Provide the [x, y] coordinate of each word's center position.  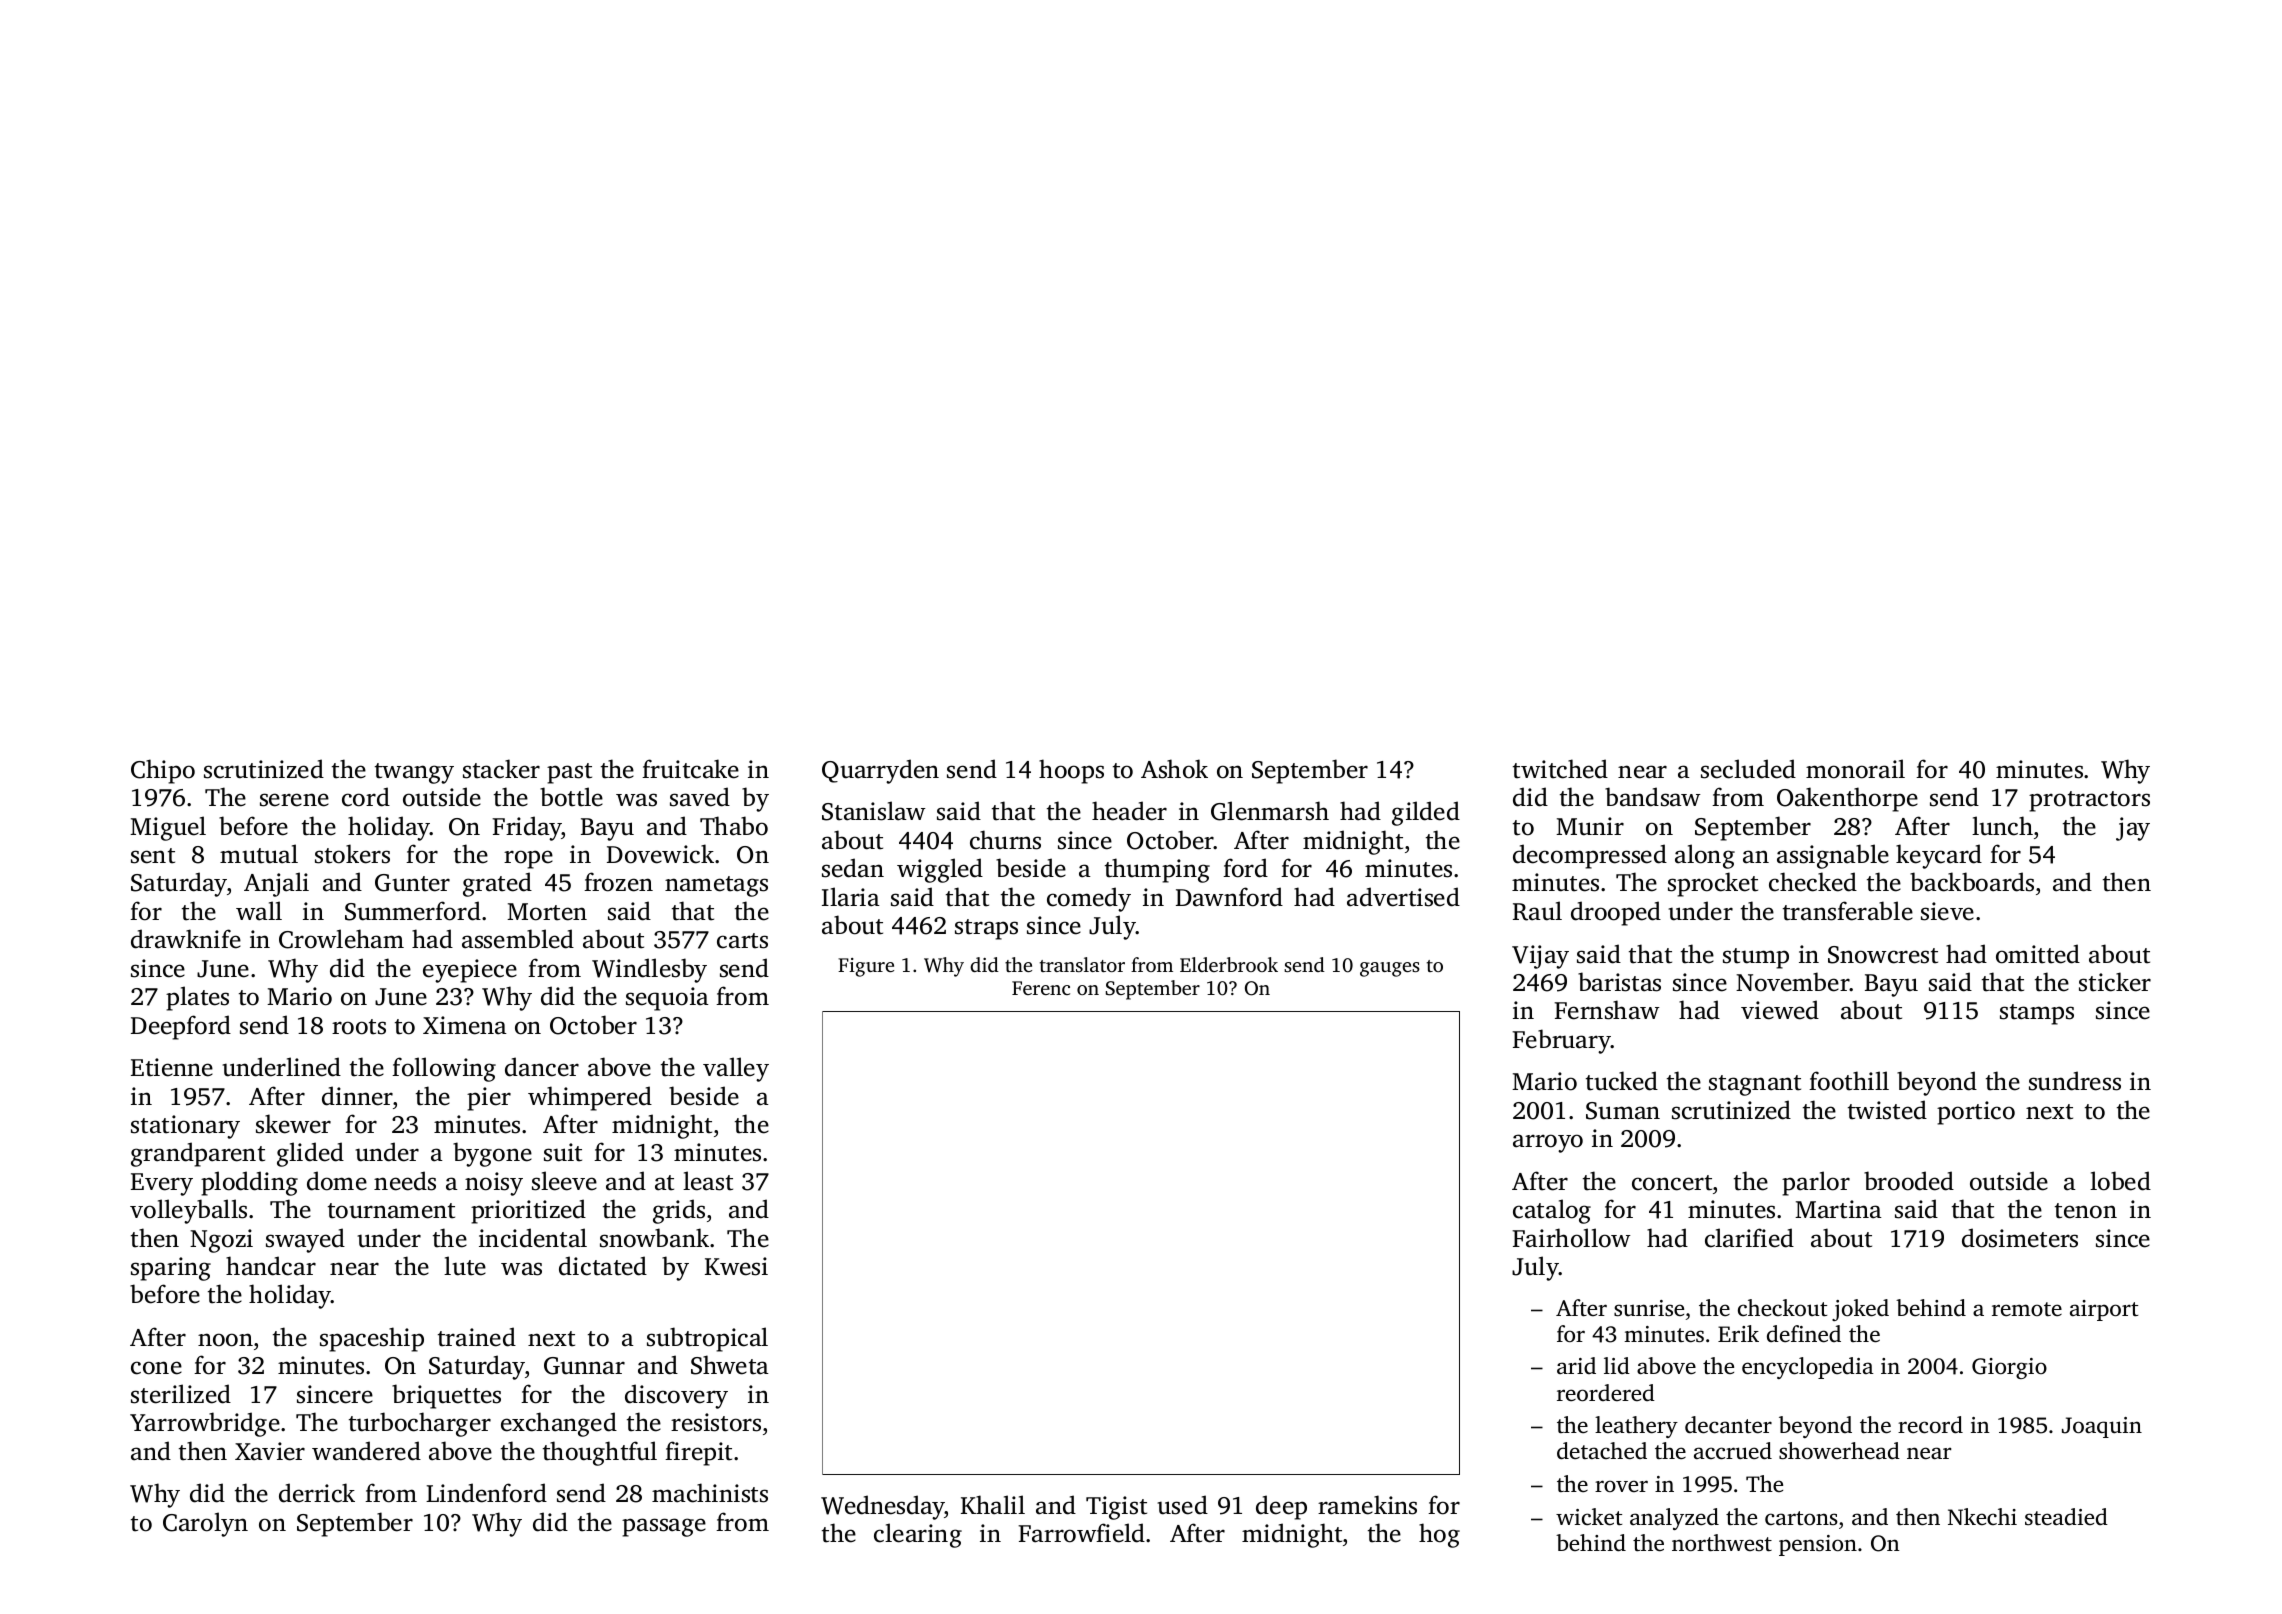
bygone [492, 1154]
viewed [1780, 1010]
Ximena [465, 1025]
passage [664, 1527]
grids [679, 1211]
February [1561, 1041]
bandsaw [1653, 797]
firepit [698, 1453]
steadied [2066, 1516]
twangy [414, 773]
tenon [2086, 1211]
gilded [1426, 813]
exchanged [559, 1424]
